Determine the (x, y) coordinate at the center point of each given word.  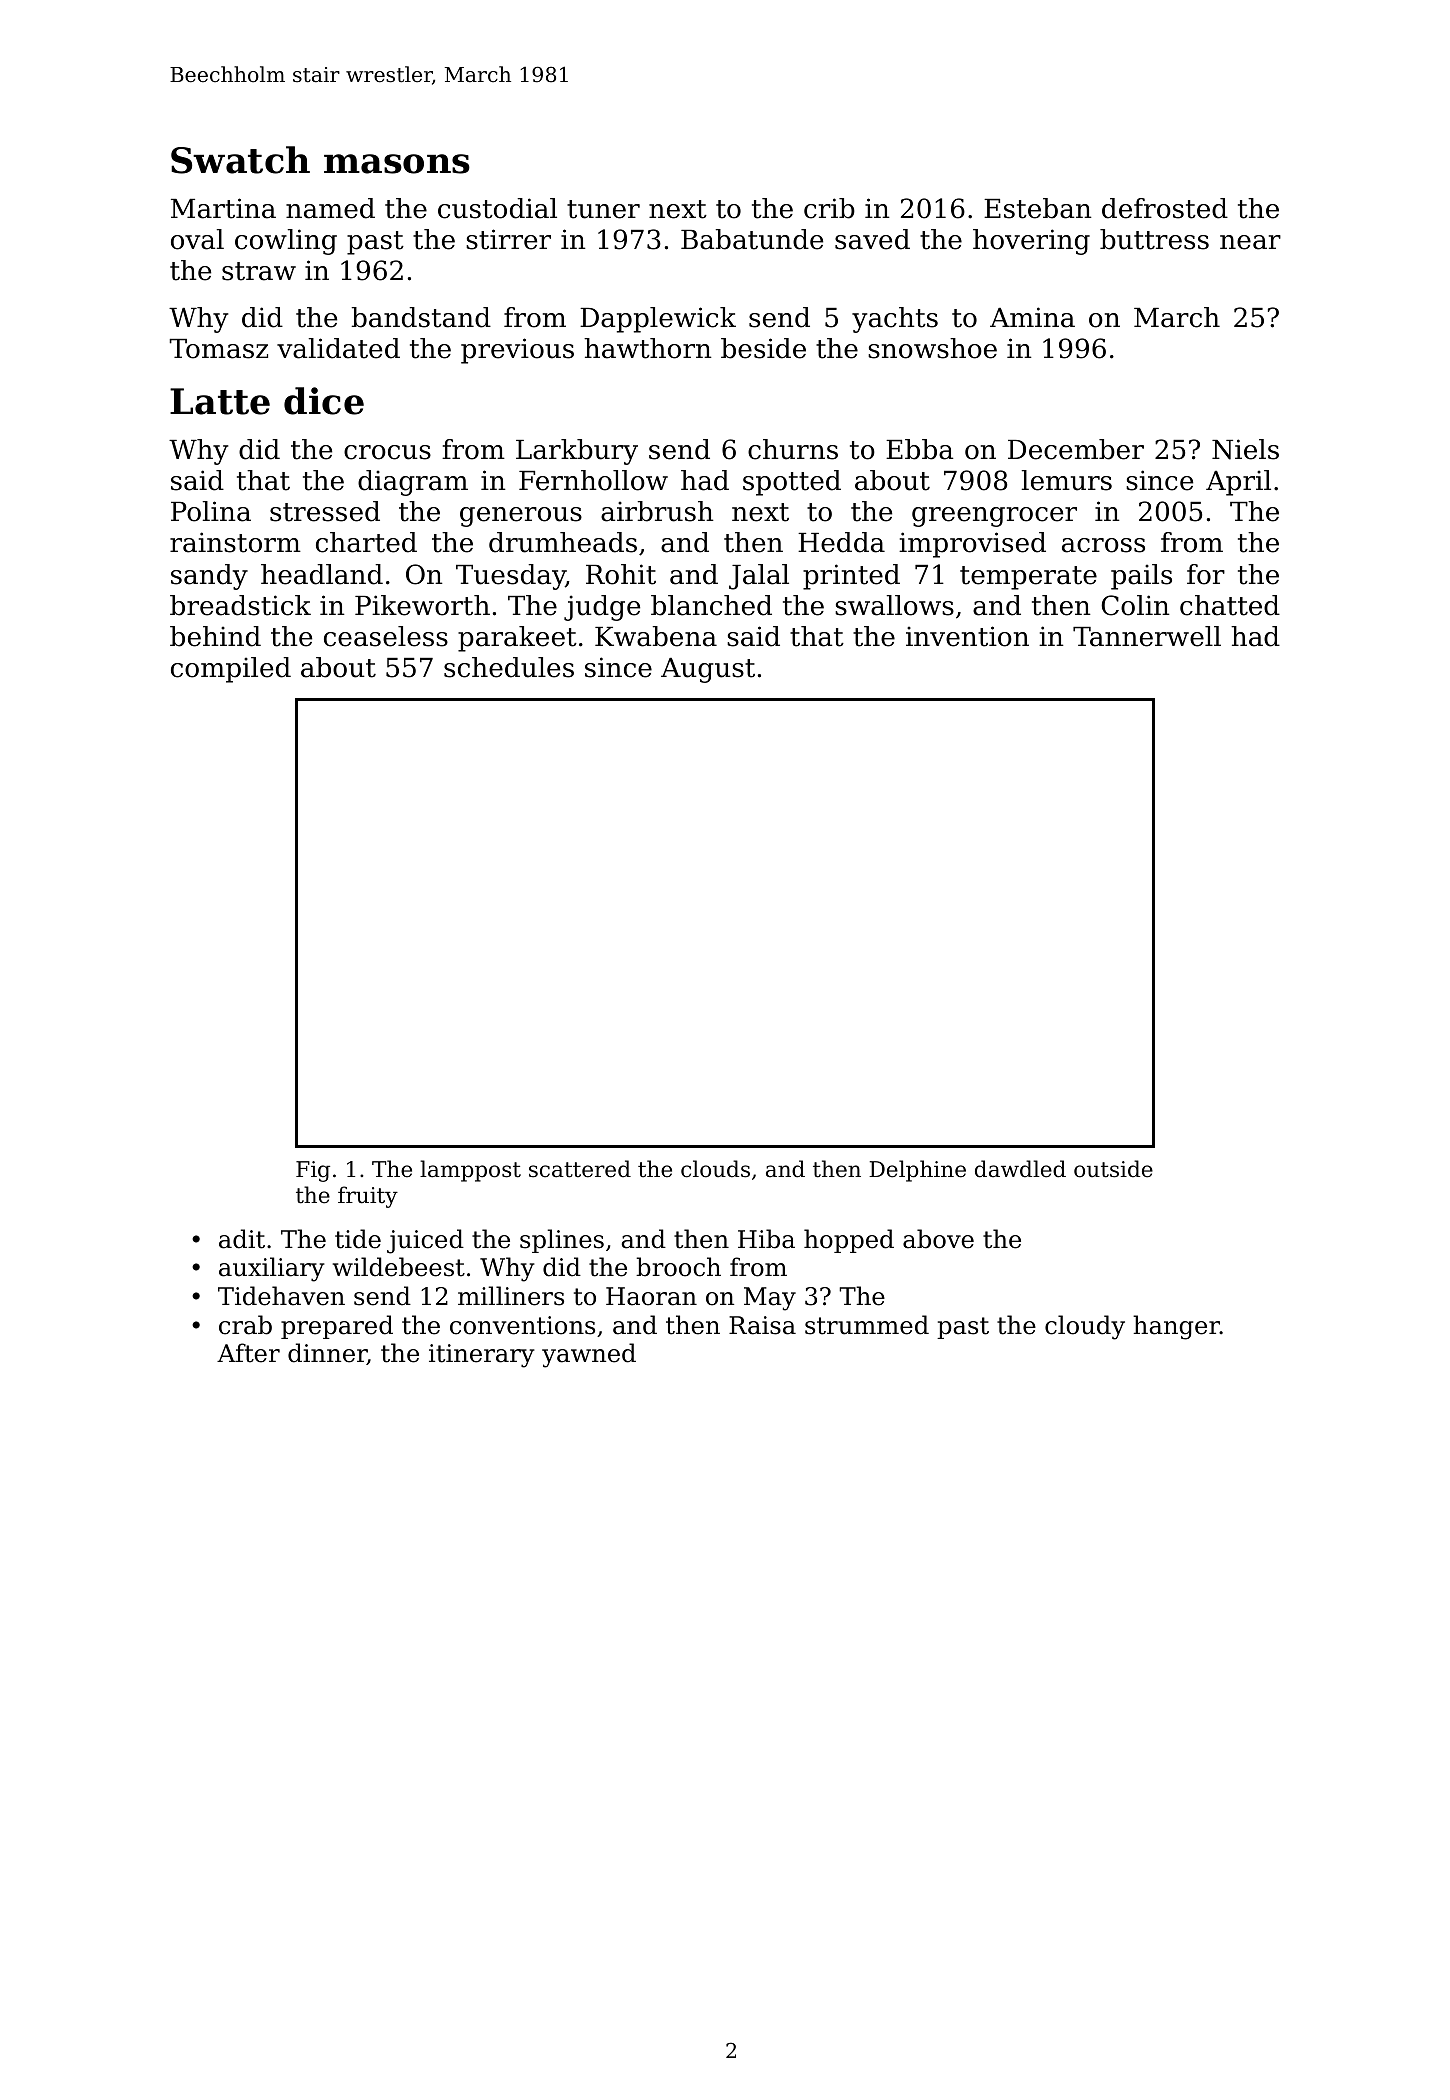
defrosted (1165, 208)
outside (1113, 1169)
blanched (711, 605)
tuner (603, 209)
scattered (580, 1169)
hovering (1031, 242)
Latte (220, 401)
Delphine (917, 1171)
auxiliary (272, 1269)
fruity (368, 1197)
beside (763, 348)
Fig (313, 1171)
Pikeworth (422, 605)
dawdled (1020, 1169)
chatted (1230, 605)
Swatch (240, 160)
